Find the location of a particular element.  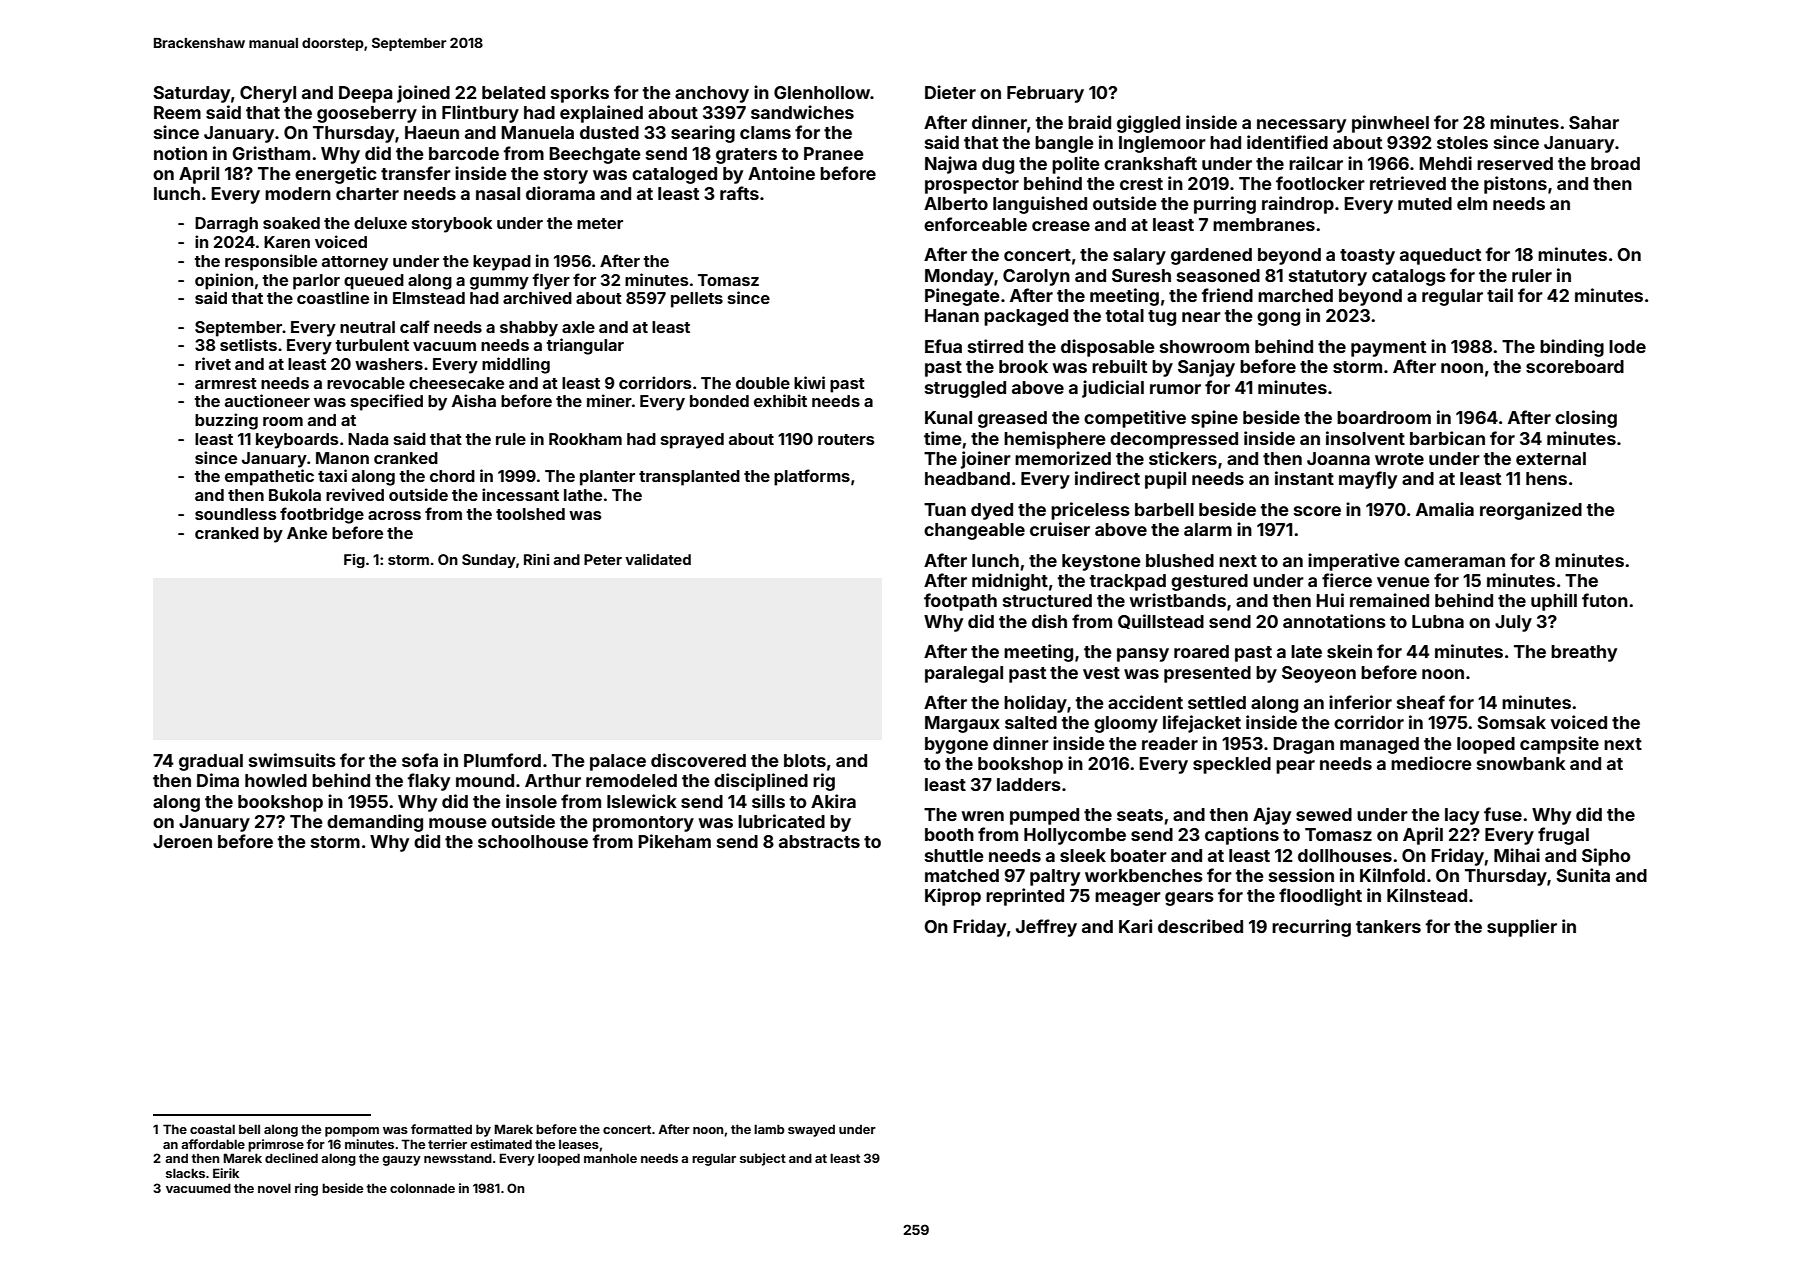

February is located at coordinates (1045, 94).
